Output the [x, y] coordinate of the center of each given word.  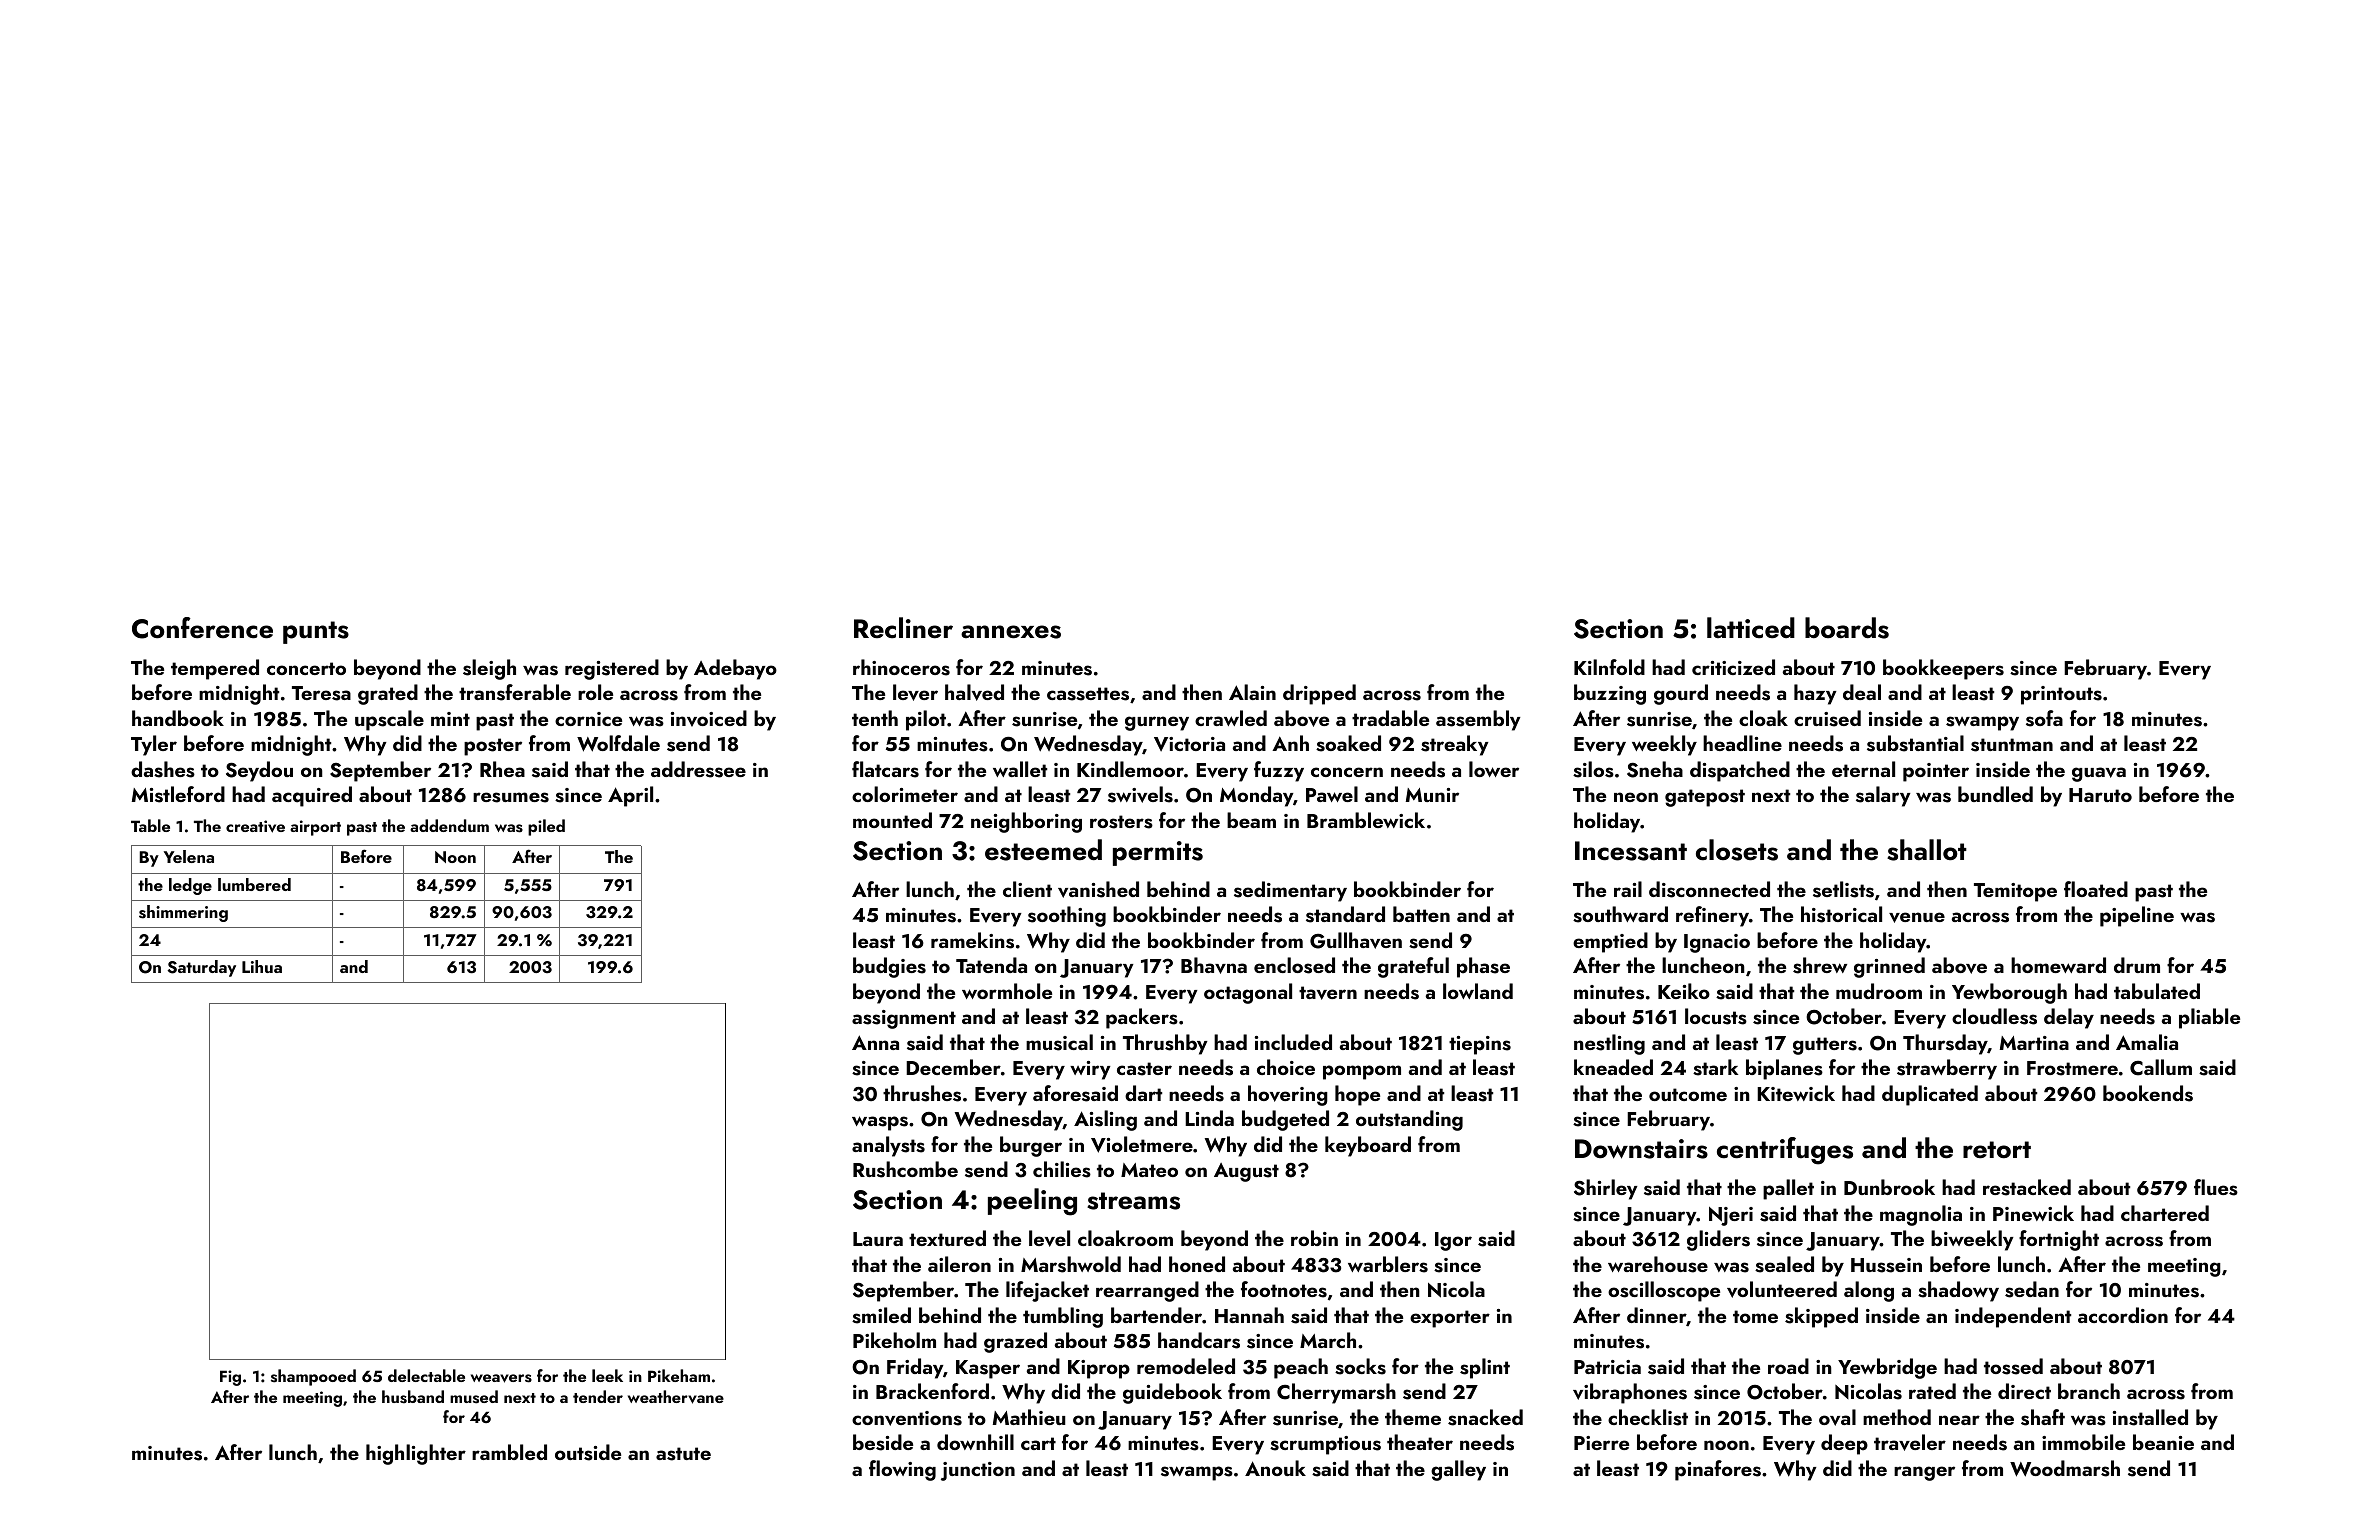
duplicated [1930, 1095]
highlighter [416, 1454]
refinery [1712, 916]
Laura [878, 1239]
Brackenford [932, 1391]
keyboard [1368, 1146]
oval [1837, 1417]
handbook [178, 718]
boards [1847, 628]
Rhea [502, 769]
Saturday [201, 968]
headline [1742, 743]
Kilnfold [1609, 667]
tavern [1328, 993]
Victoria [1189, 744]
